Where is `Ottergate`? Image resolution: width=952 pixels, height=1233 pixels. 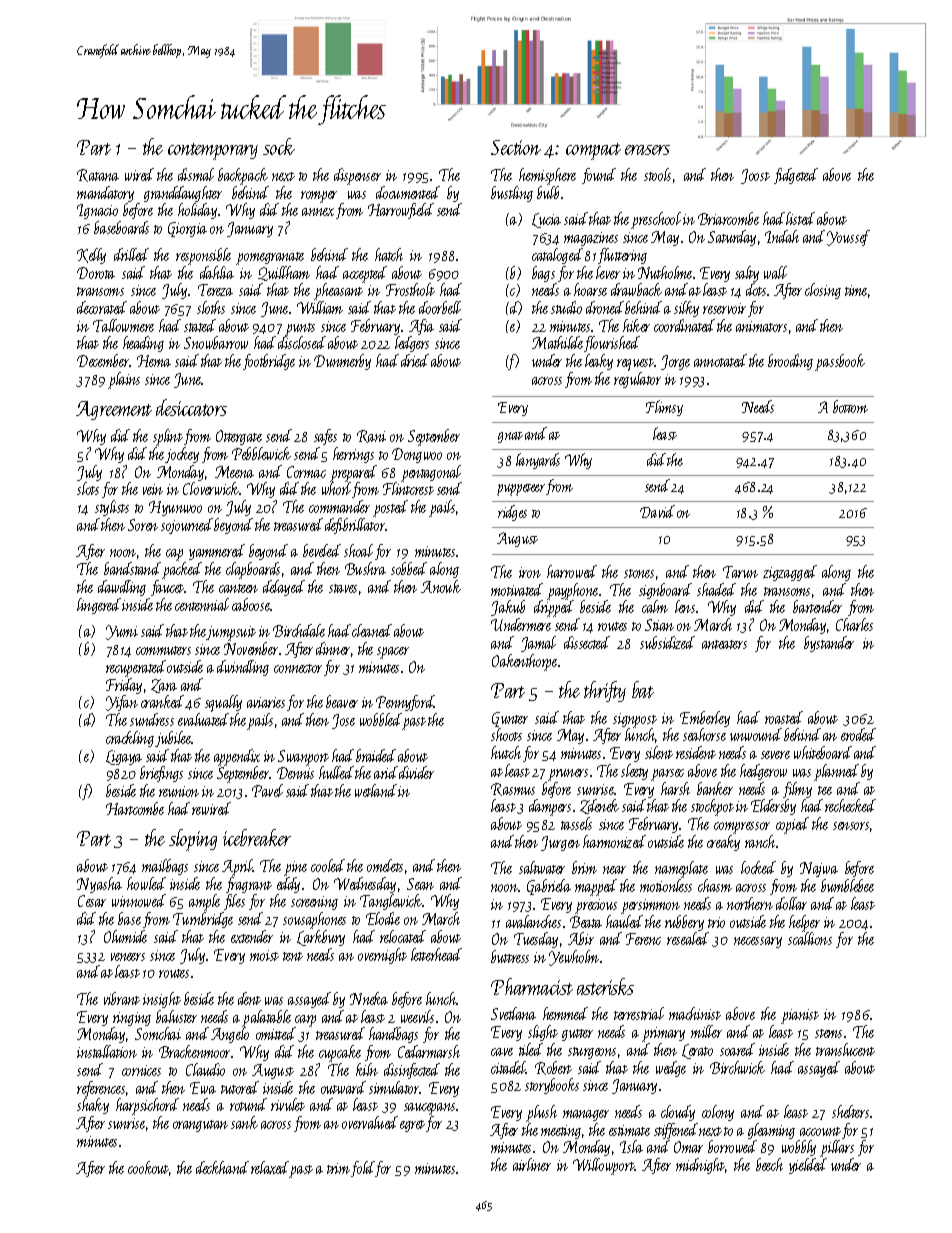
Ottergate is located at coordinates (239, 437).
